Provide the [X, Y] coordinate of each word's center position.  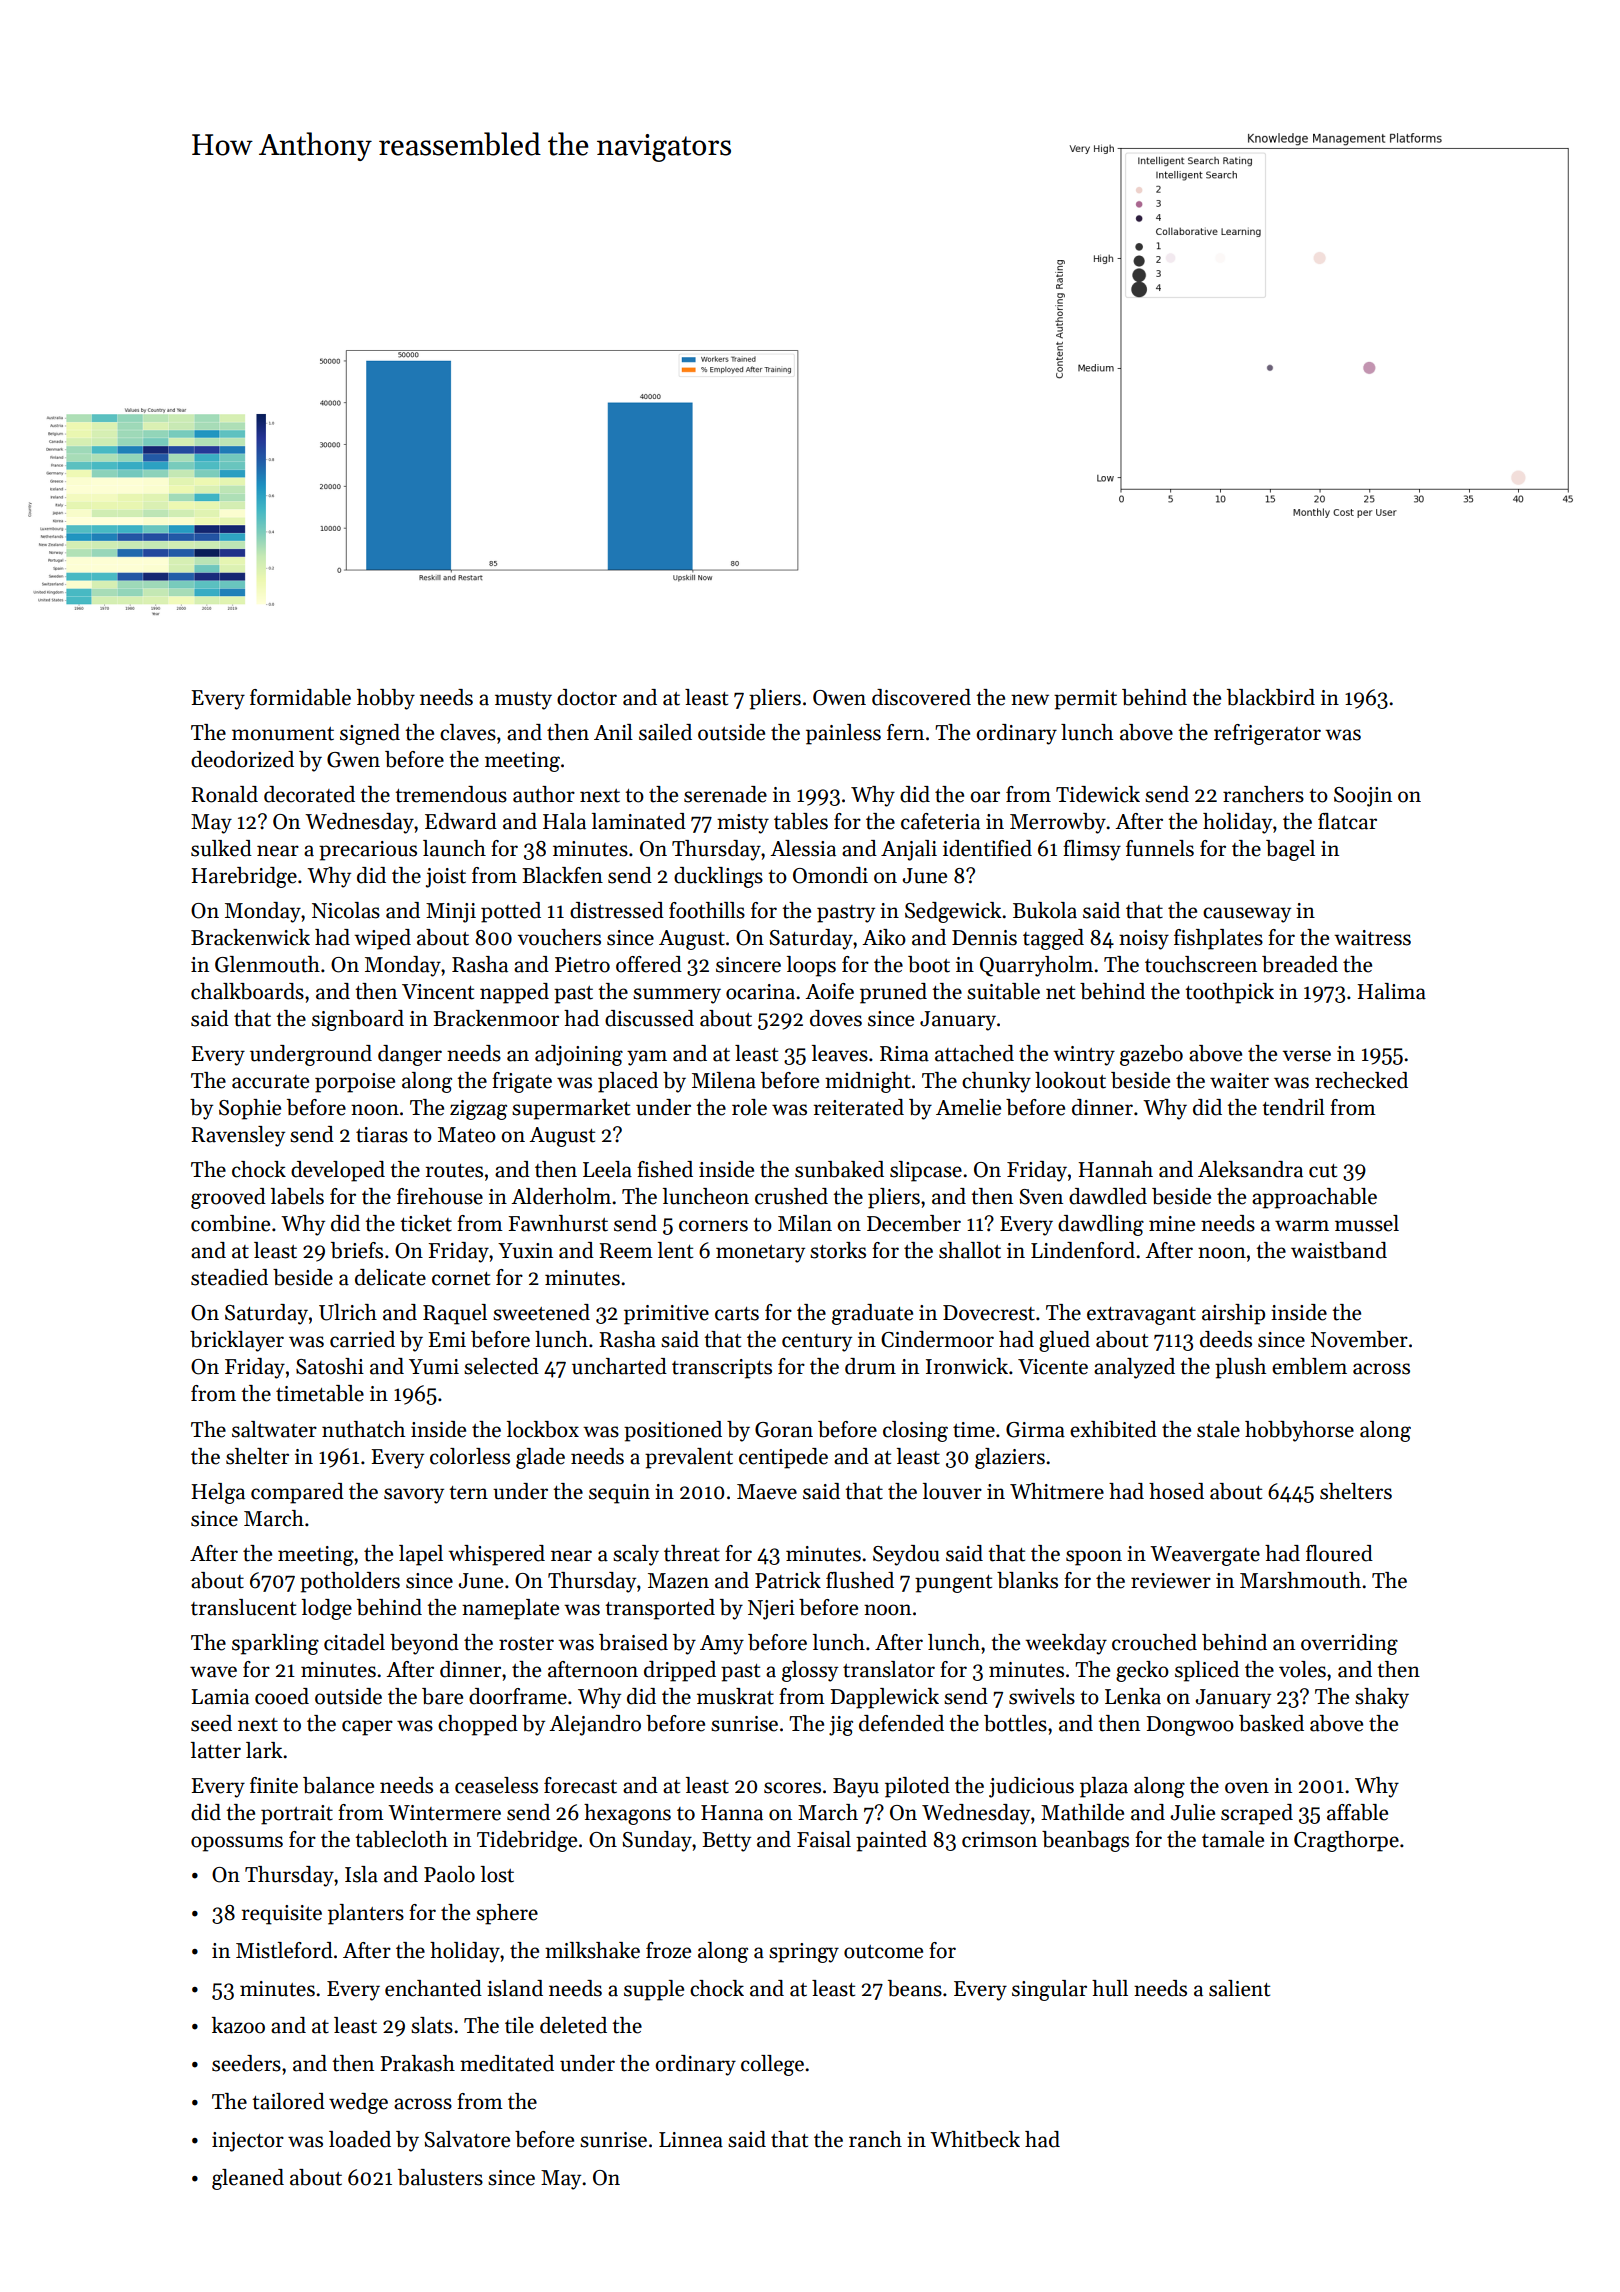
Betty [726, 1842]
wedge [358, 2103]
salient [1239, 1988]
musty [523, 701]
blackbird [1271, 697]
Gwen [353, 760]
